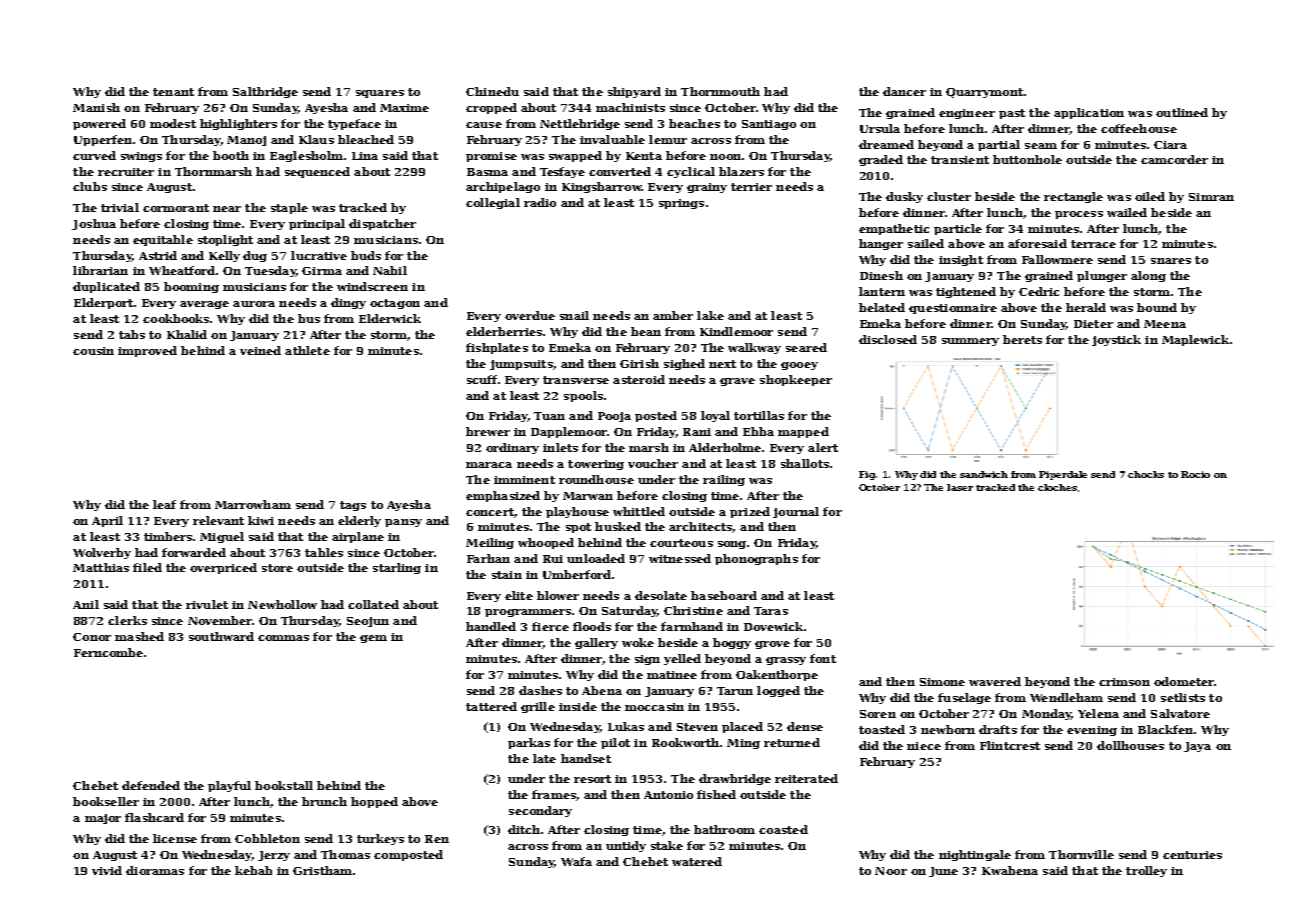 This screenshot has height=924, width=1308. What do you see at coordinates (503, 496) in the screenshot?
I see `emphasized` at bounding box center [503, 496].
